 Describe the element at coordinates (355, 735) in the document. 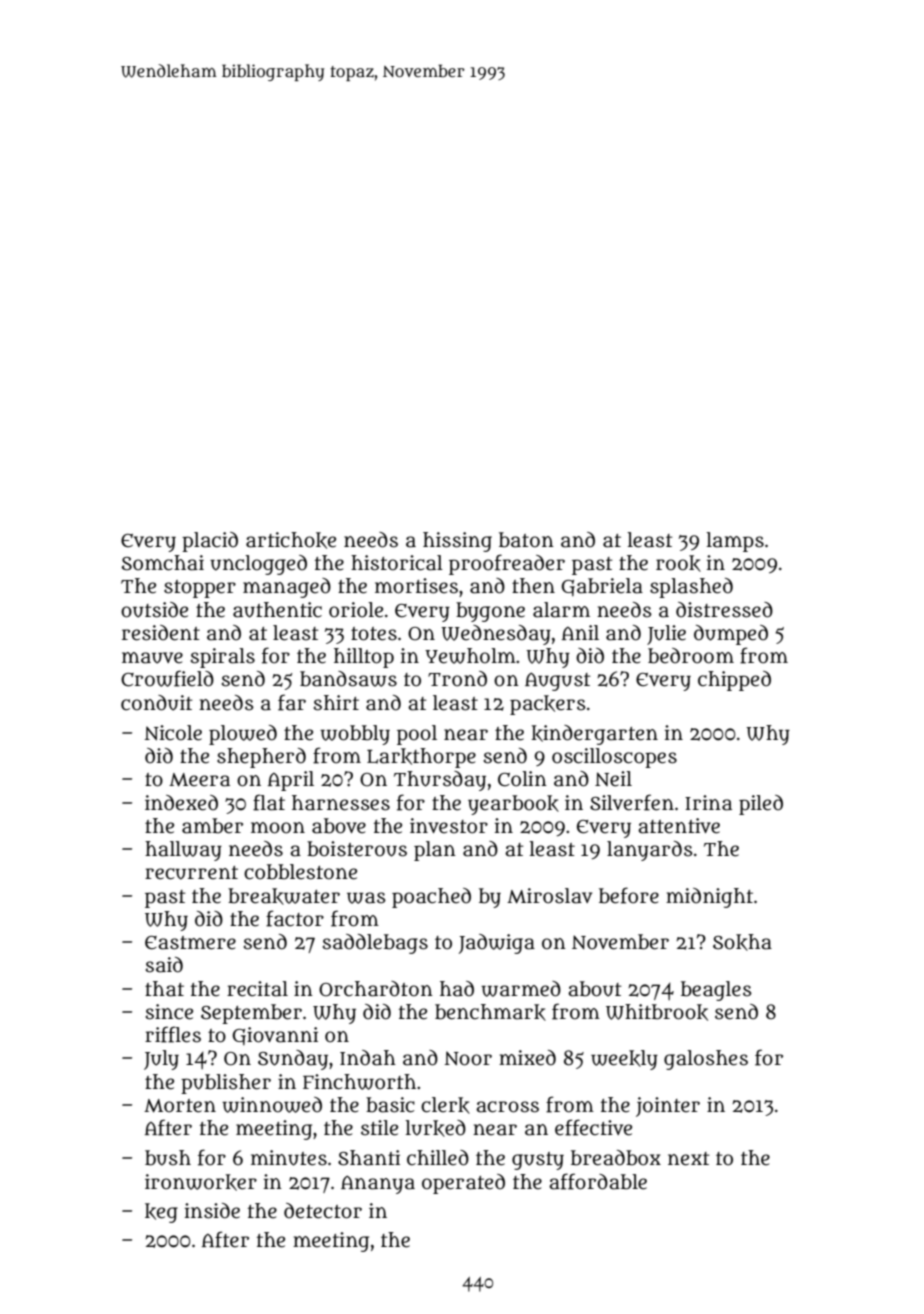

I see `wobbly` at that location.
